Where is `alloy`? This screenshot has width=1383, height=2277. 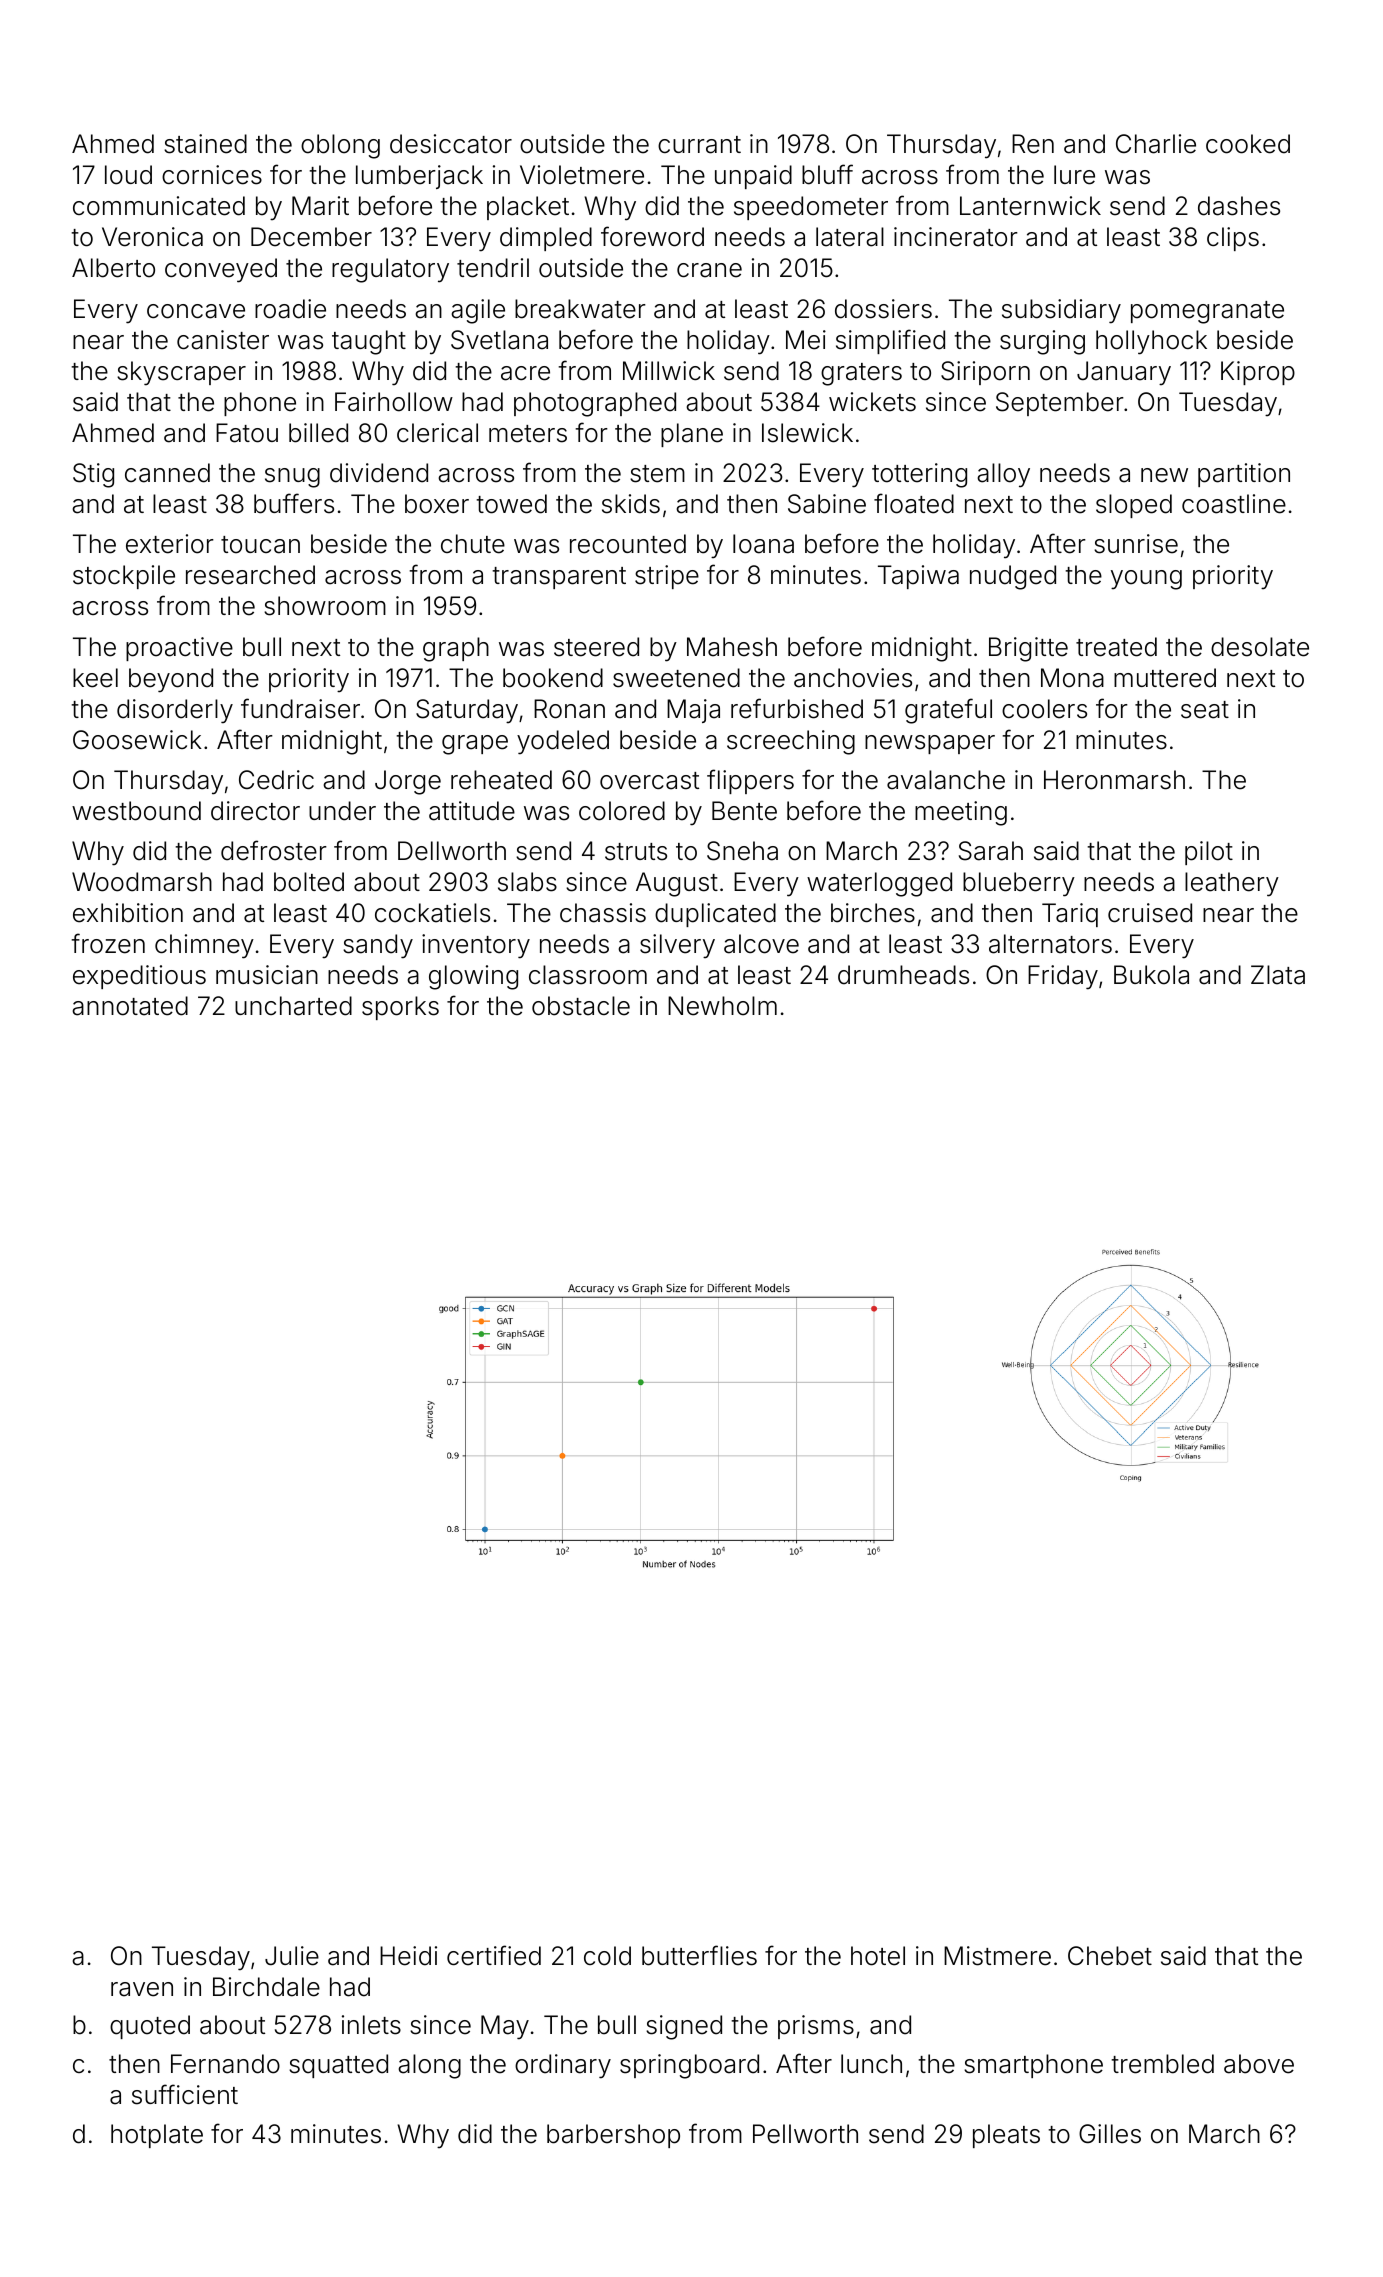
alloy is located at coordinates (1003, 475).
